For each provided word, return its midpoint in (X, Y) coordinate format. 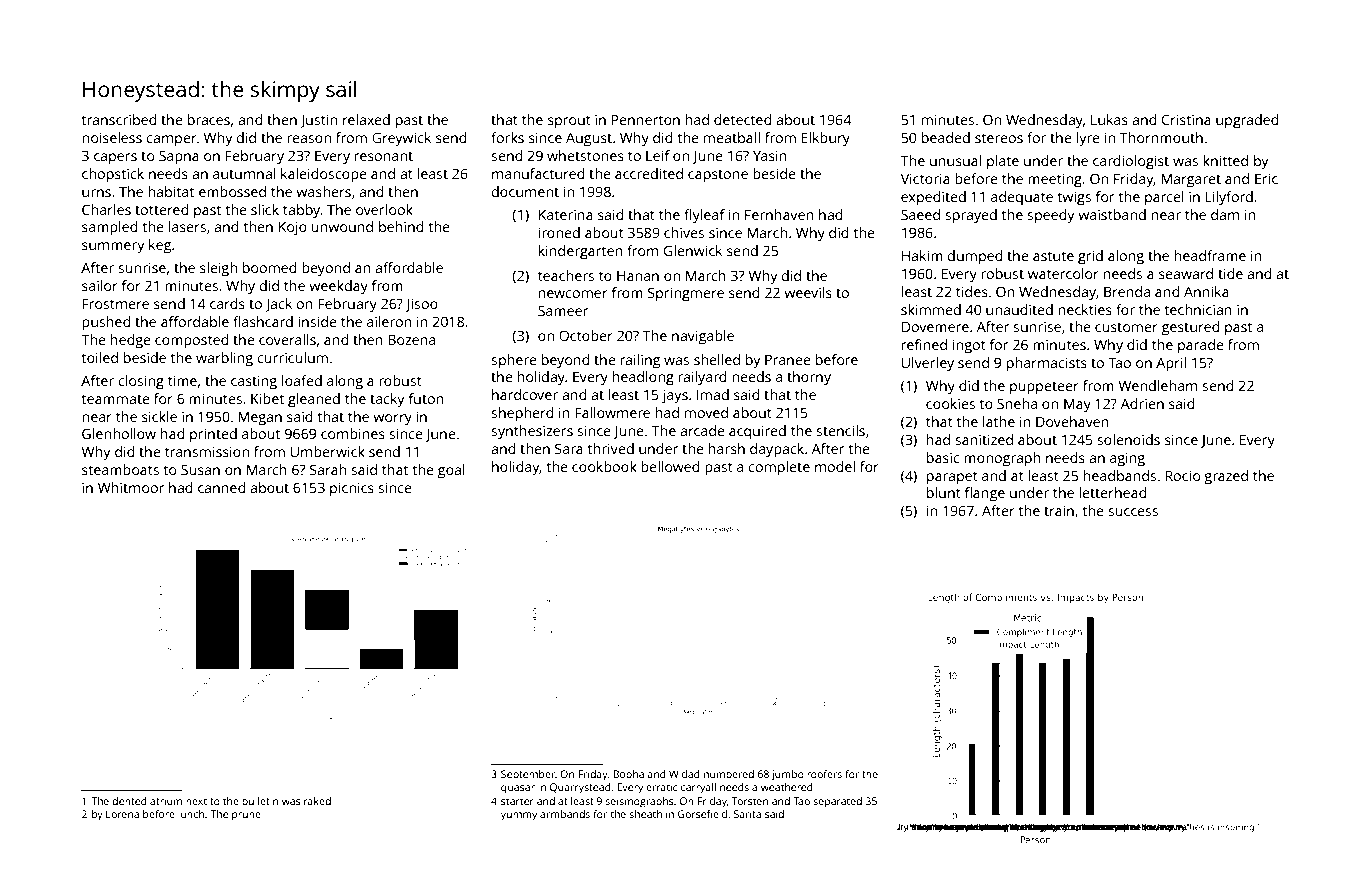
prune (246, 816)
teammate (116, 399)
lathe (999, 421)
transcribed (119, 119)
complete (779, 468)
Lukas (1109, 119)
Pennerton (645, 119)
